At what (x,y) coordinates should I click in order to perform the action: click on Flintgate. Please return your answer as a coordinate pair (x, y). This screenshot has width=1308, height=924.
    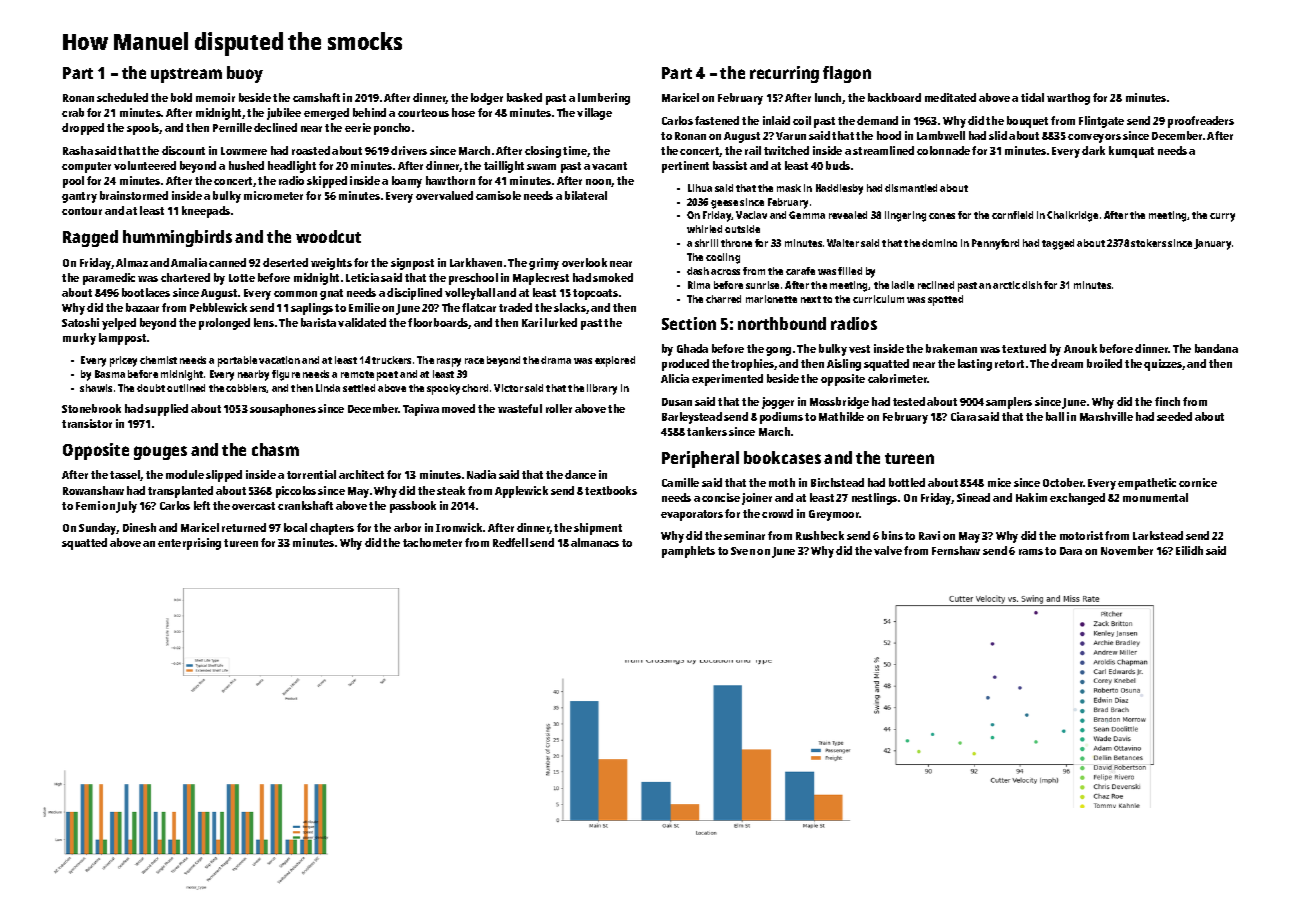
    Looking at the image, I should click on (1101, 122).
